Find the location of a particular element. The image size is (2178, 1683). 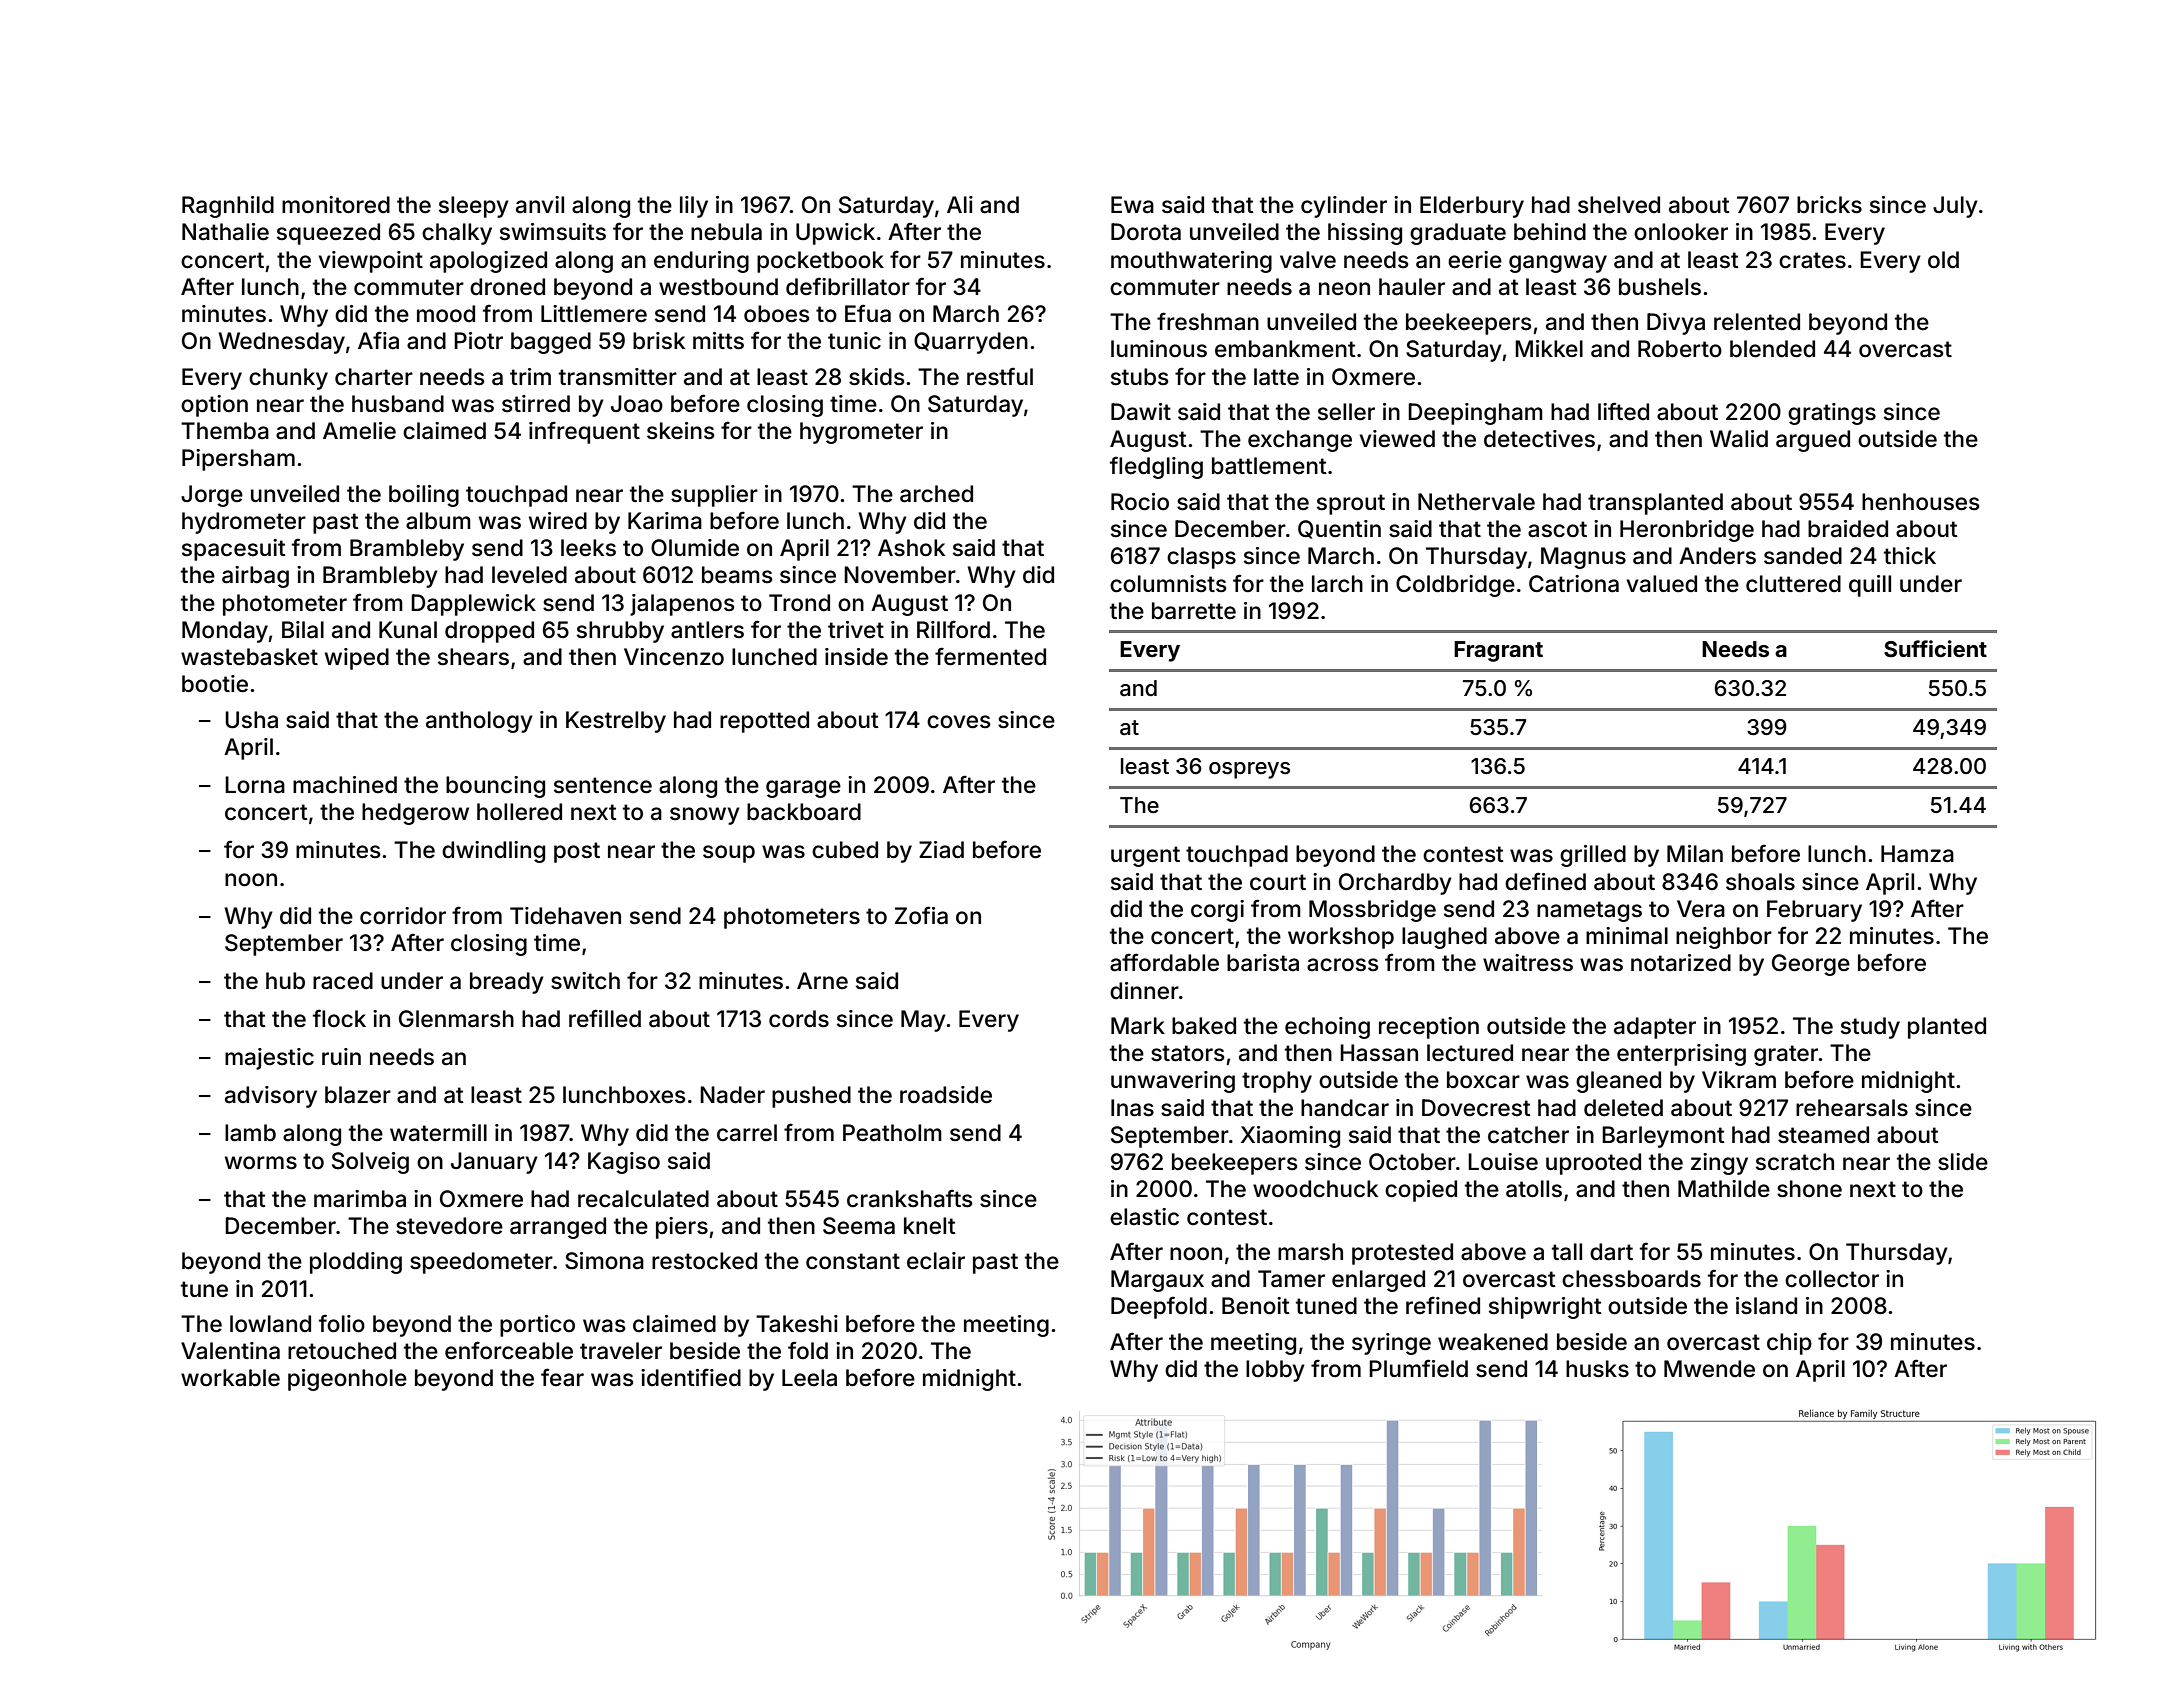

pocketbook is located at coordinates (820, 262).
